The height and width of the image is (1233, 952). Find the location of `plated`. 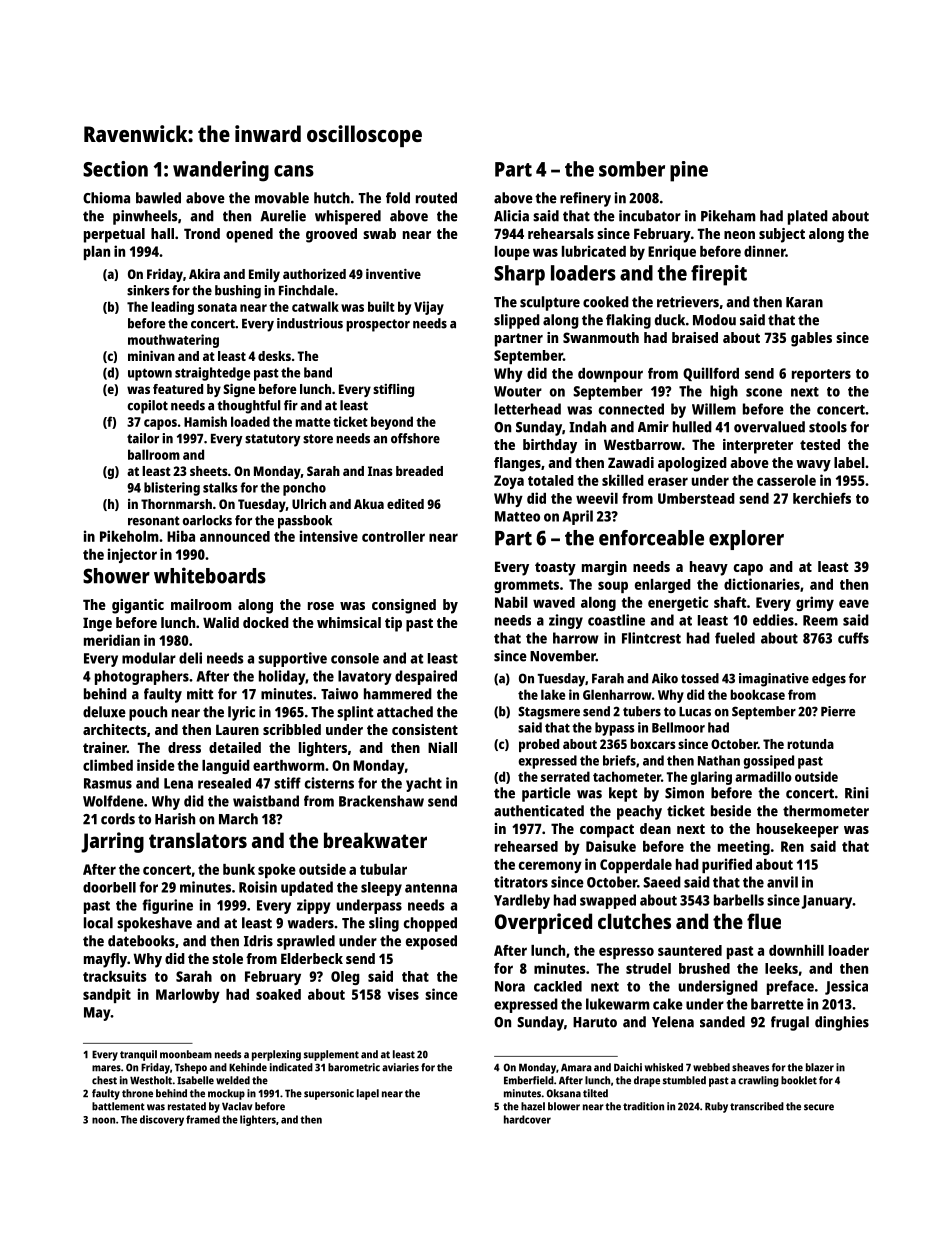

plated is located at coordinates (808, 217).
